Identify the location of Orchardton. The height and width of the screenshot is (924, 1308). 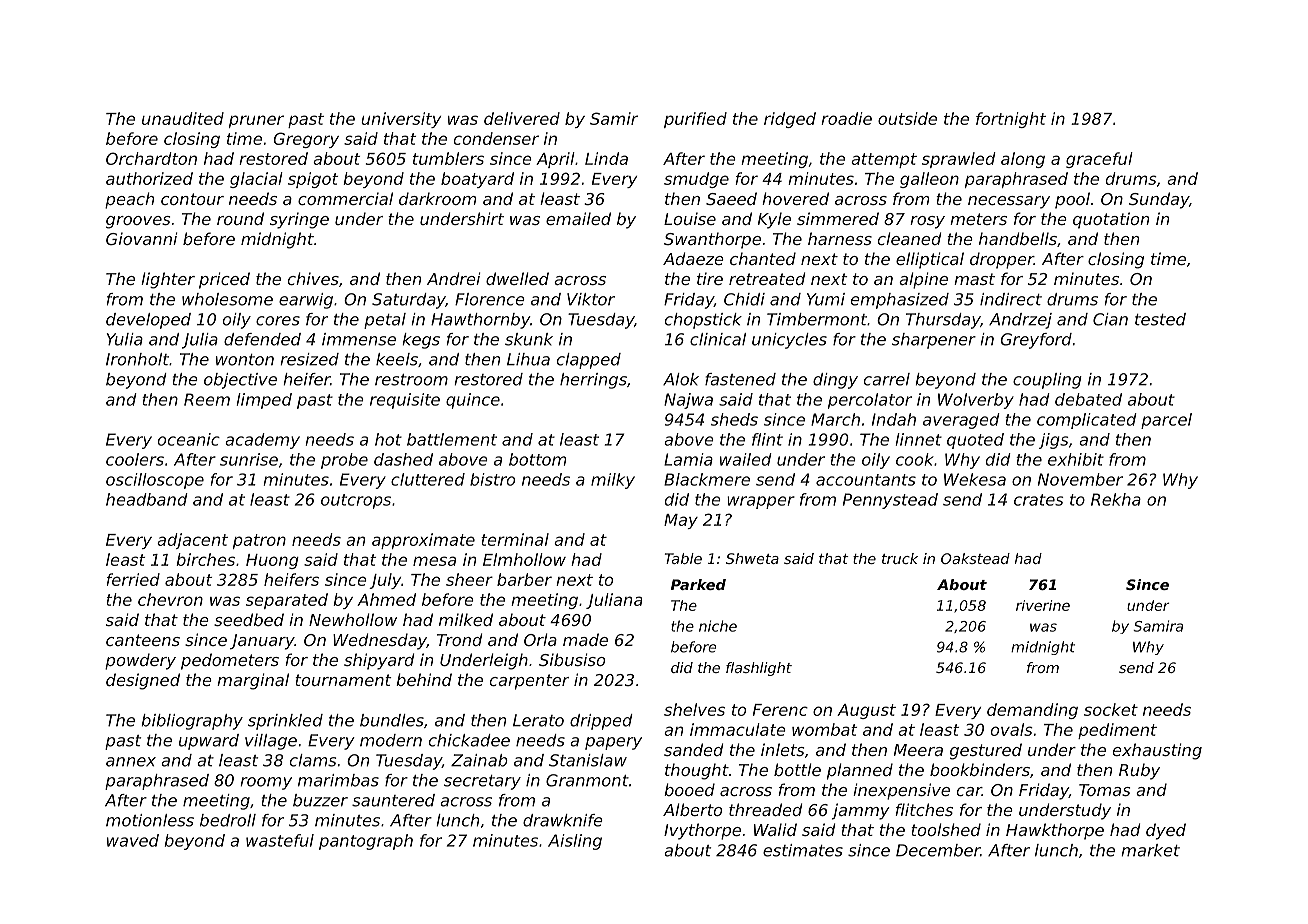
(151, 158).
